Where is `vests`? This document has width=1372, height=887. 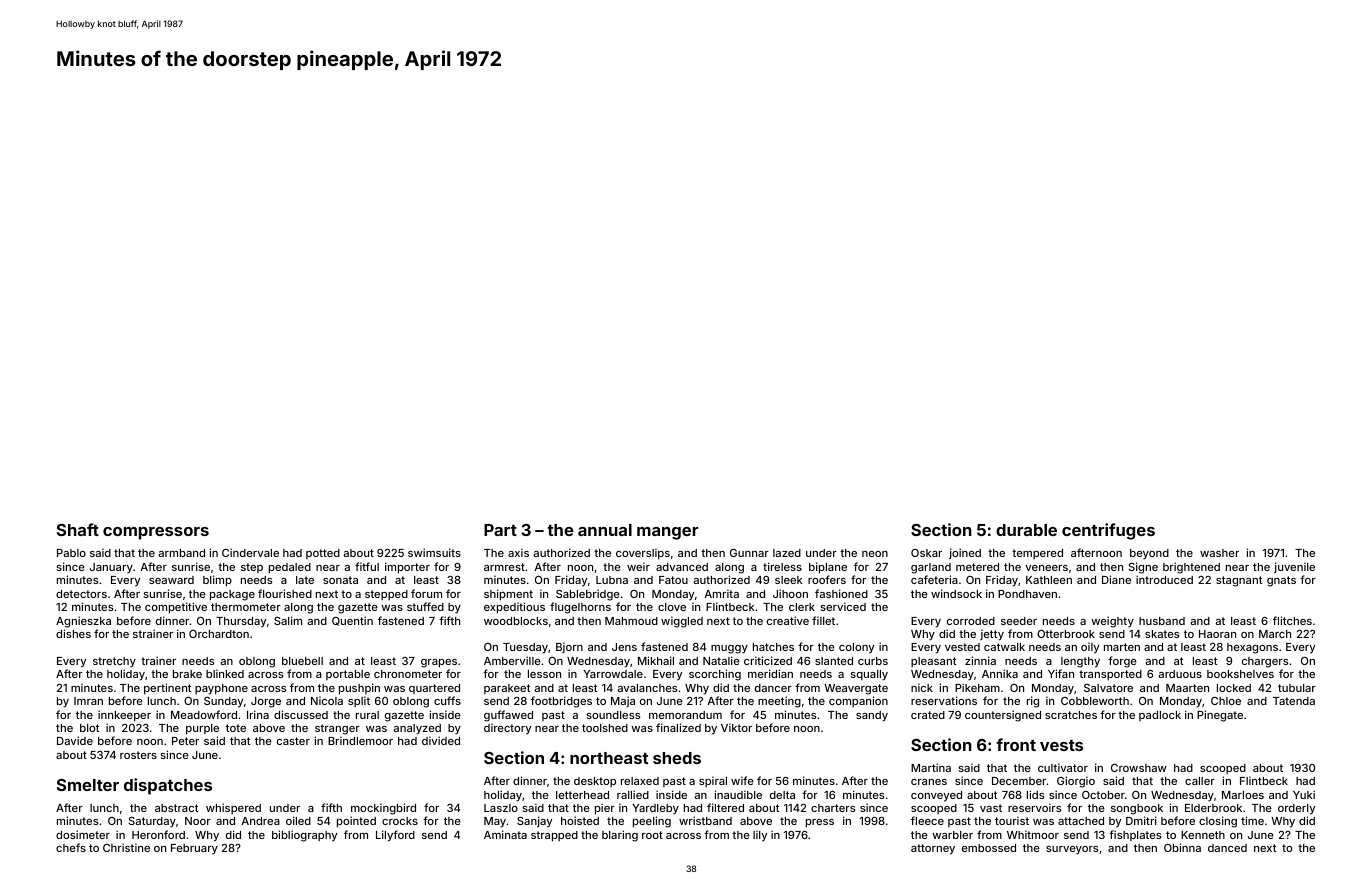
vests is located at coordinates (1061, 745).
